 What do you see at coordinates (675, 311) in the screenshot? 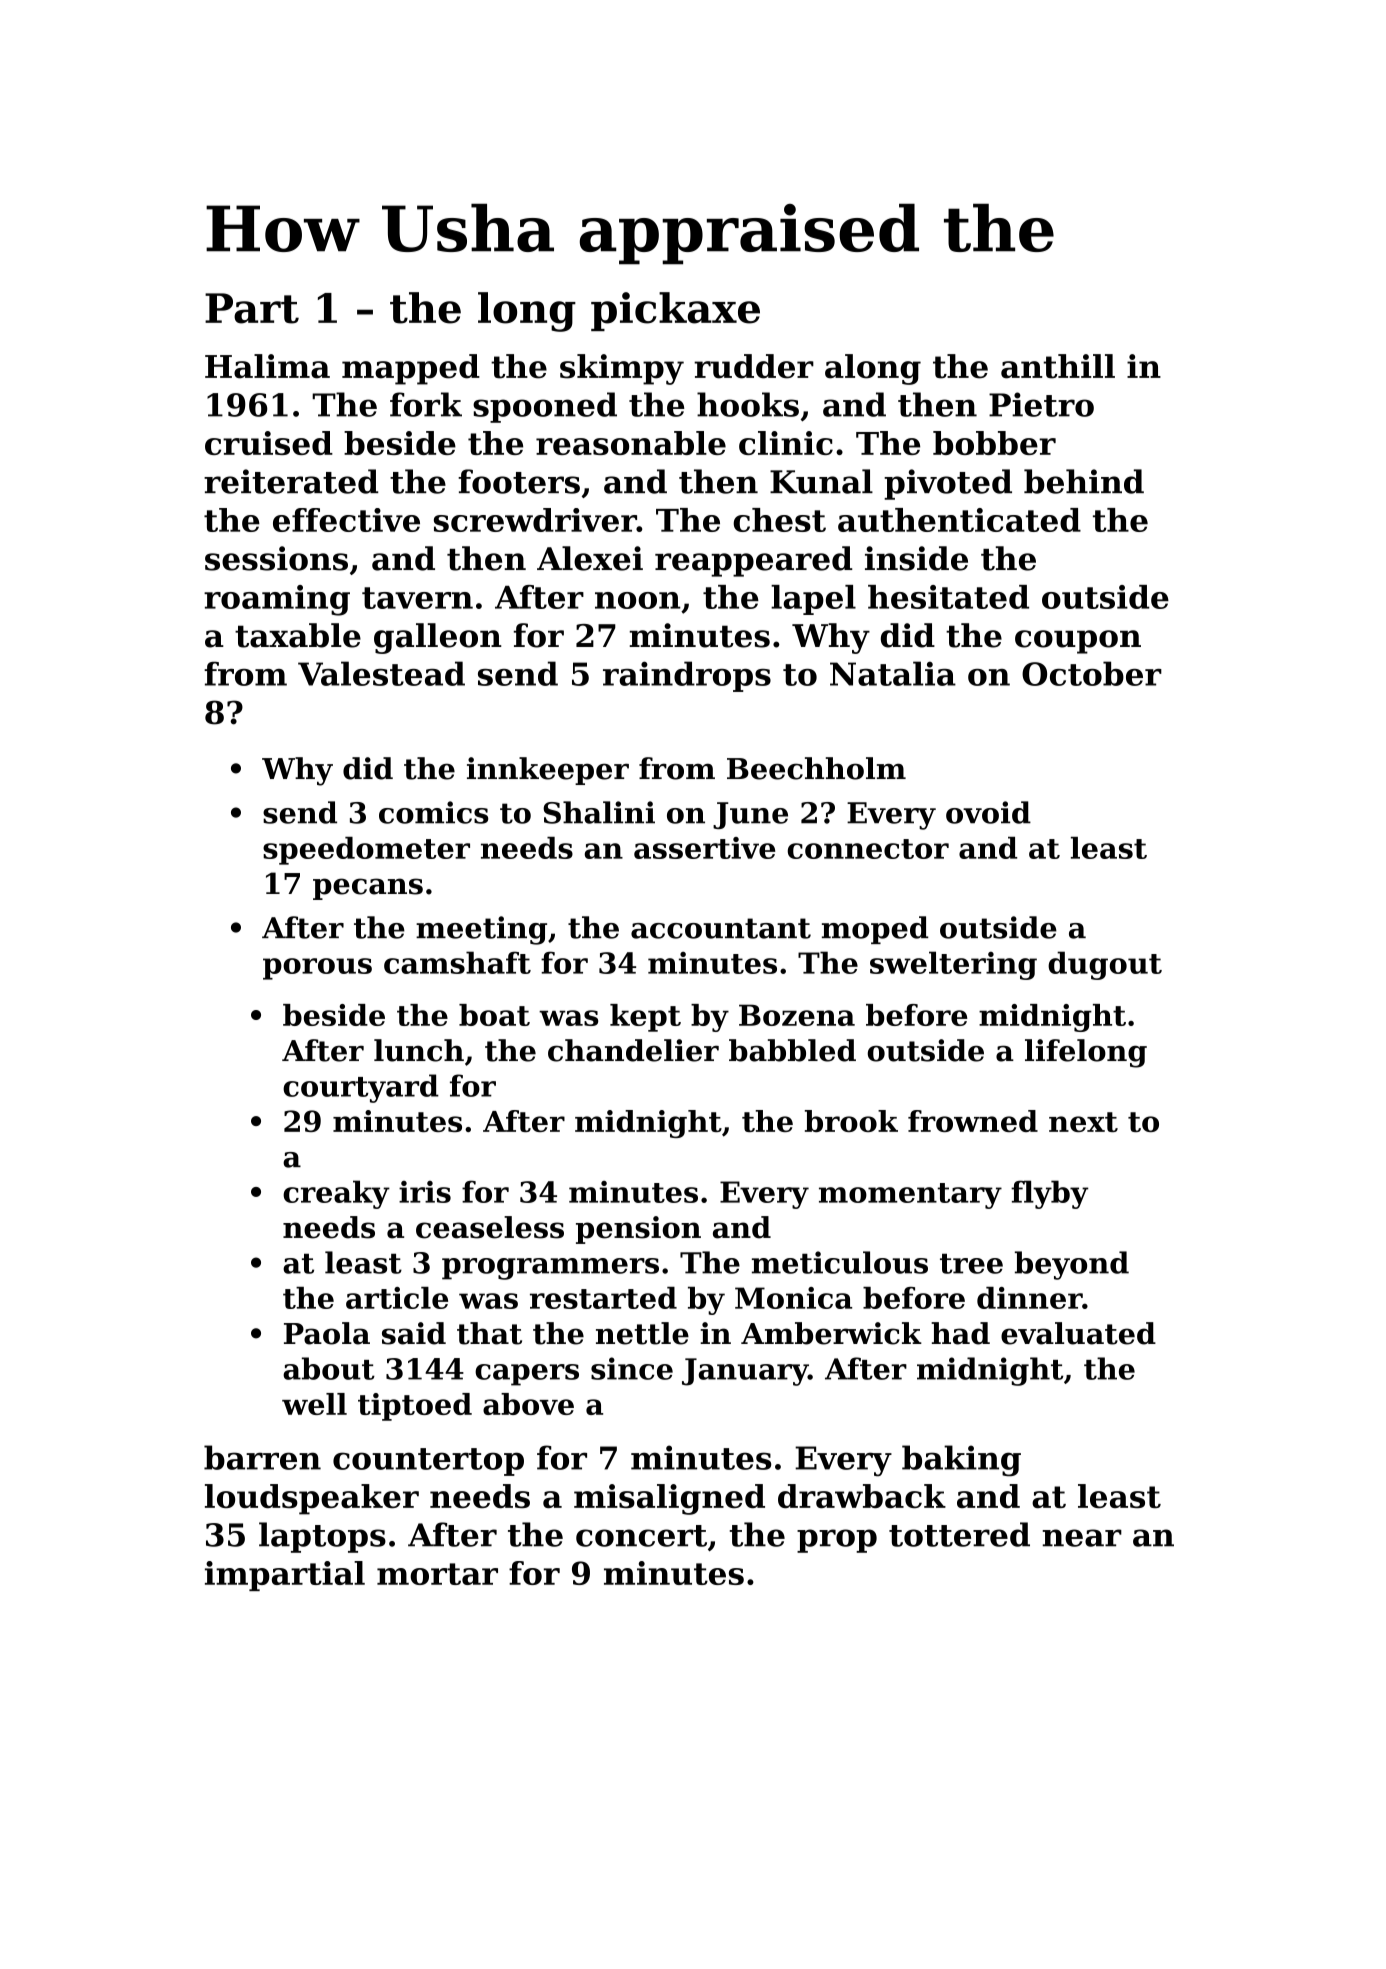
I see `pickaxe` at bounding box center [675, 311].
